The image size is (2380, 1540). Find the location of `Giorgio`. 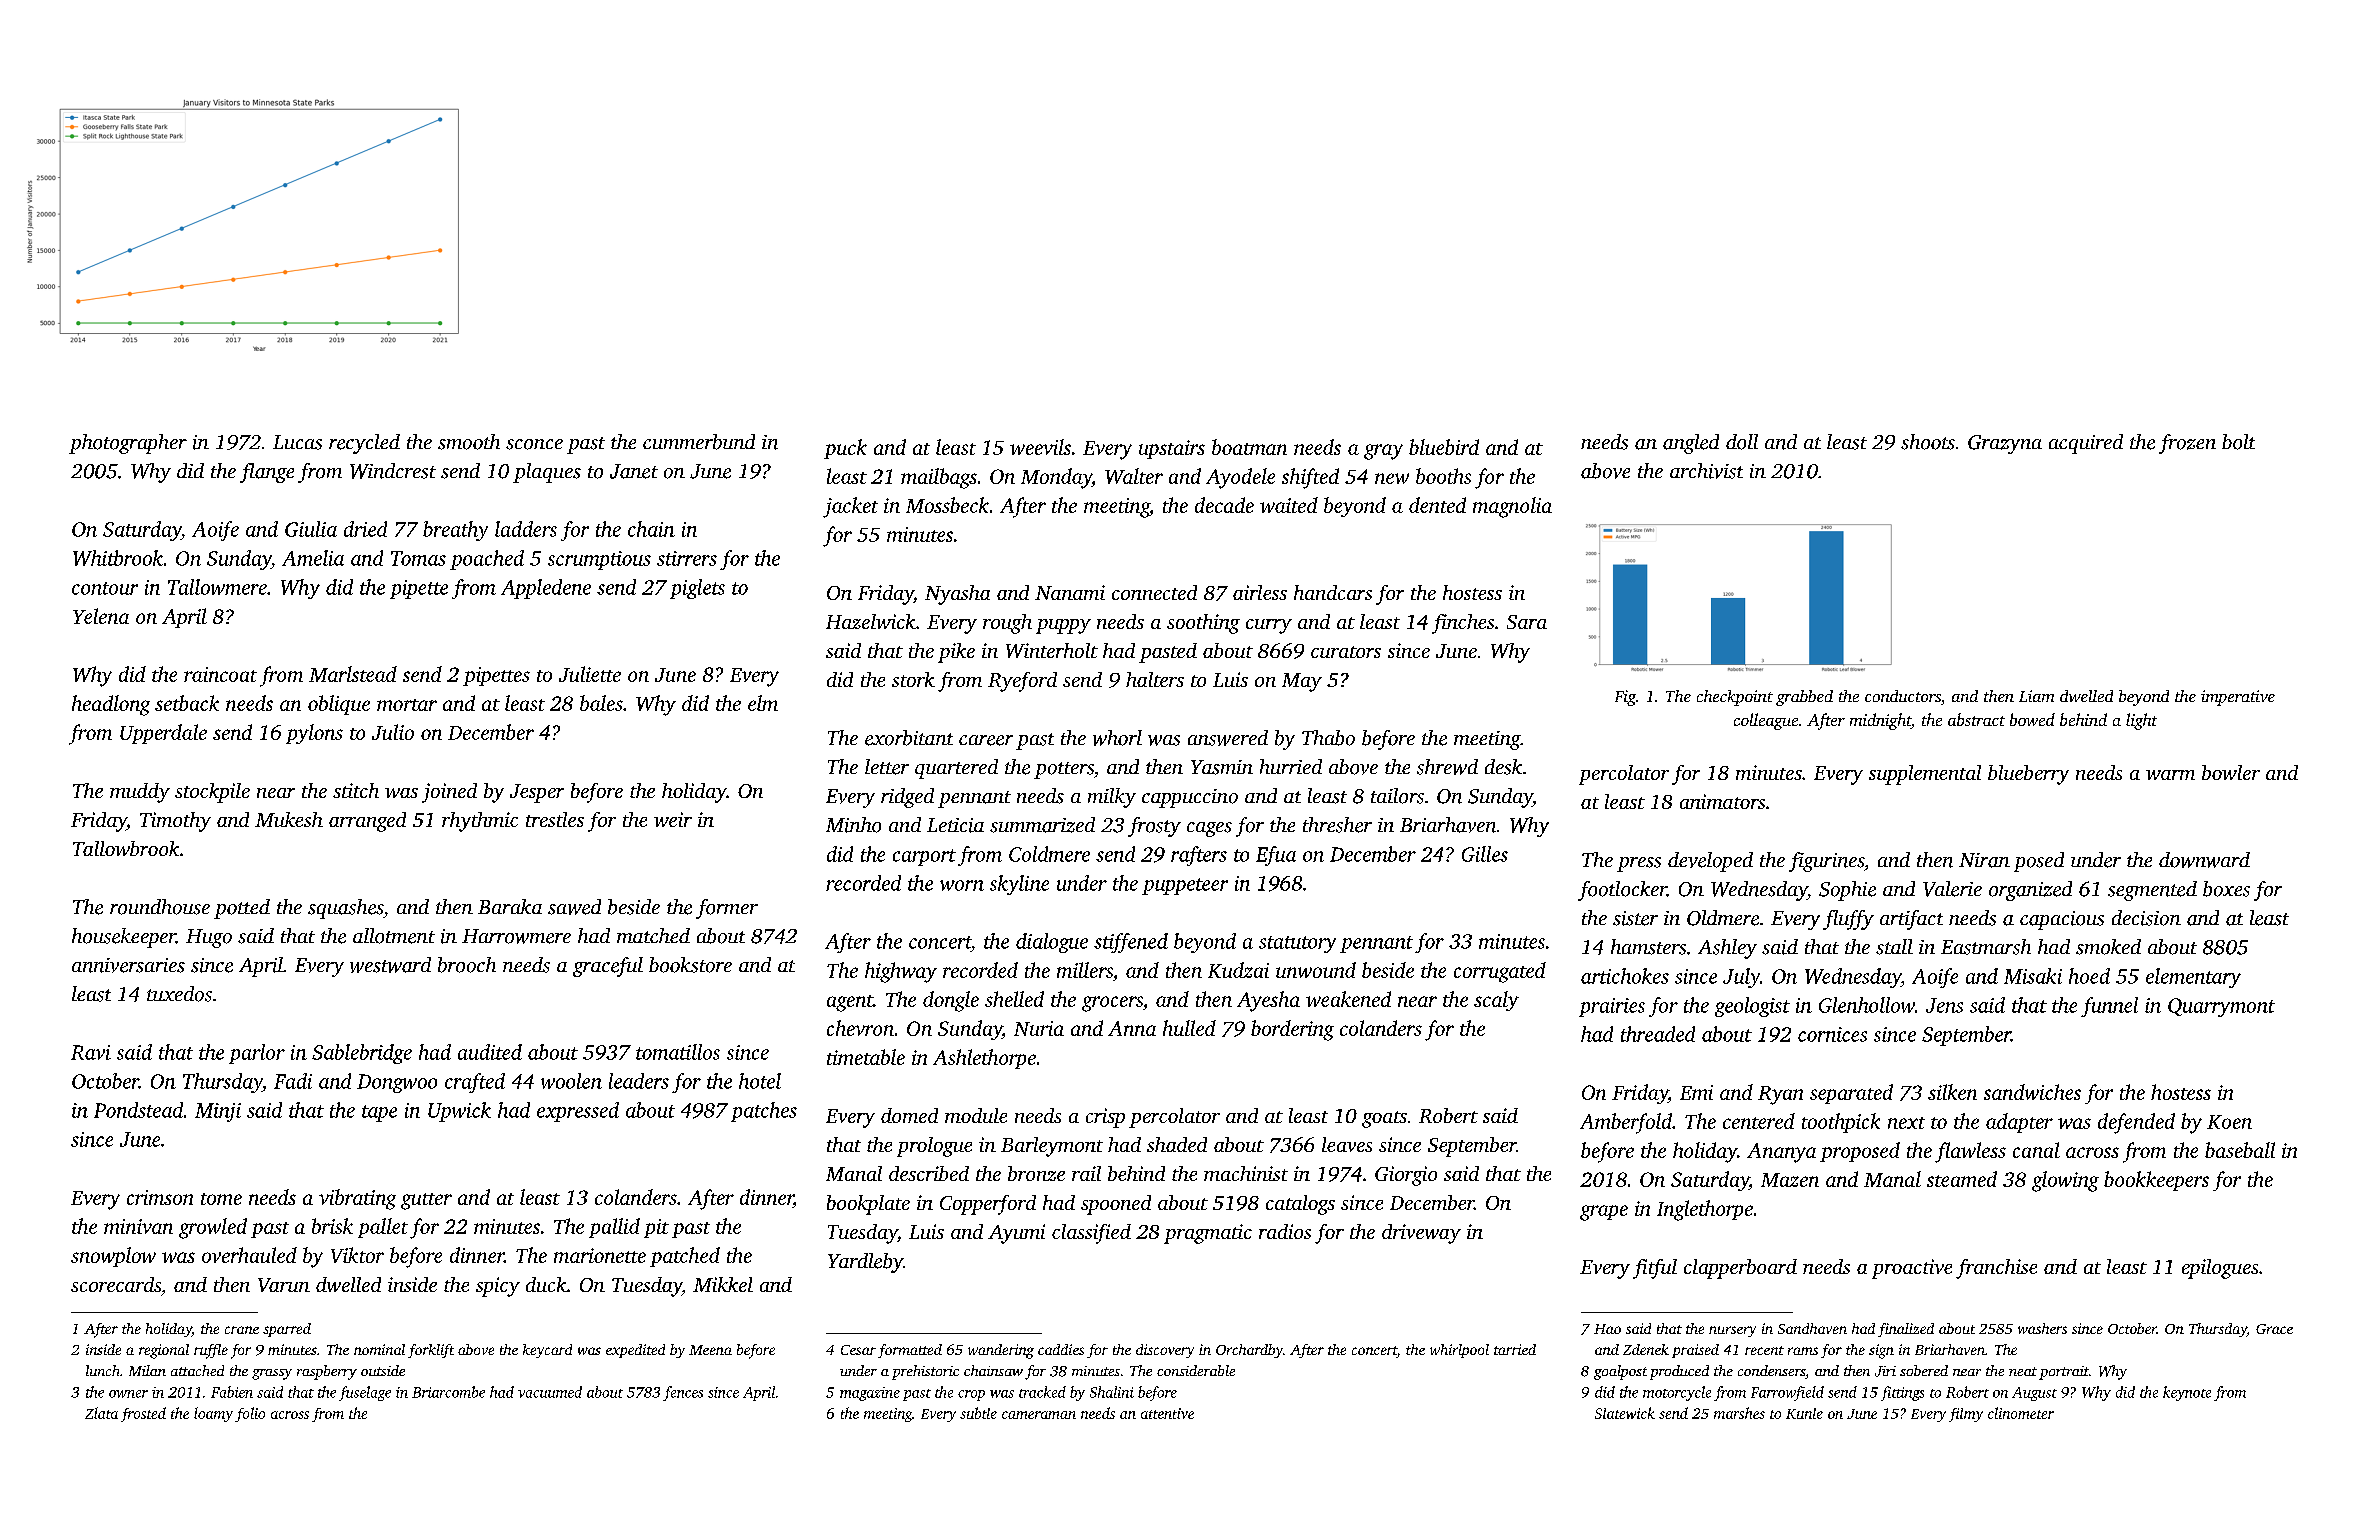

Giorgio is located at coordinates (1406, 1176).
